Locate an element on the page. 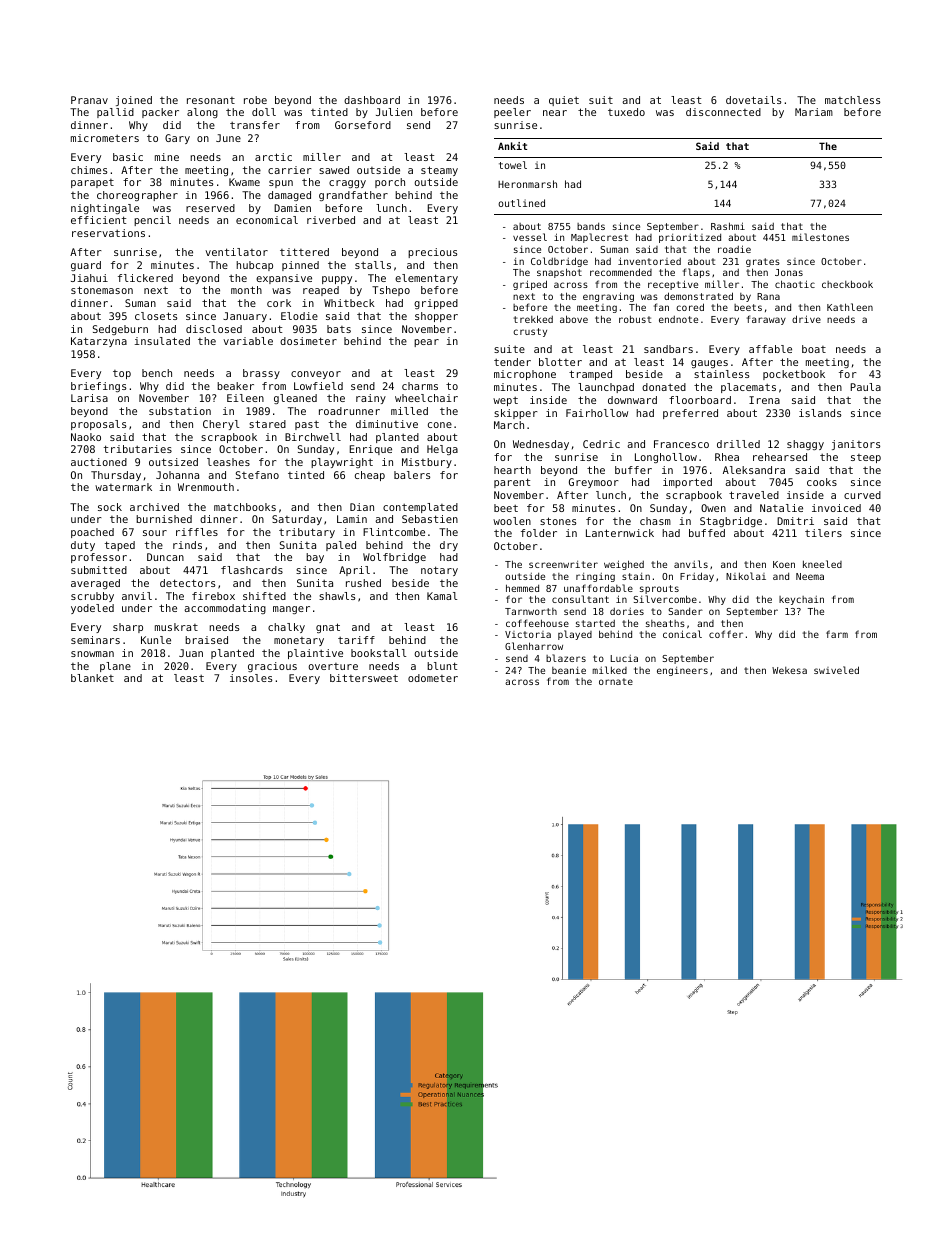  cone is located at coordinates (440, 425).
